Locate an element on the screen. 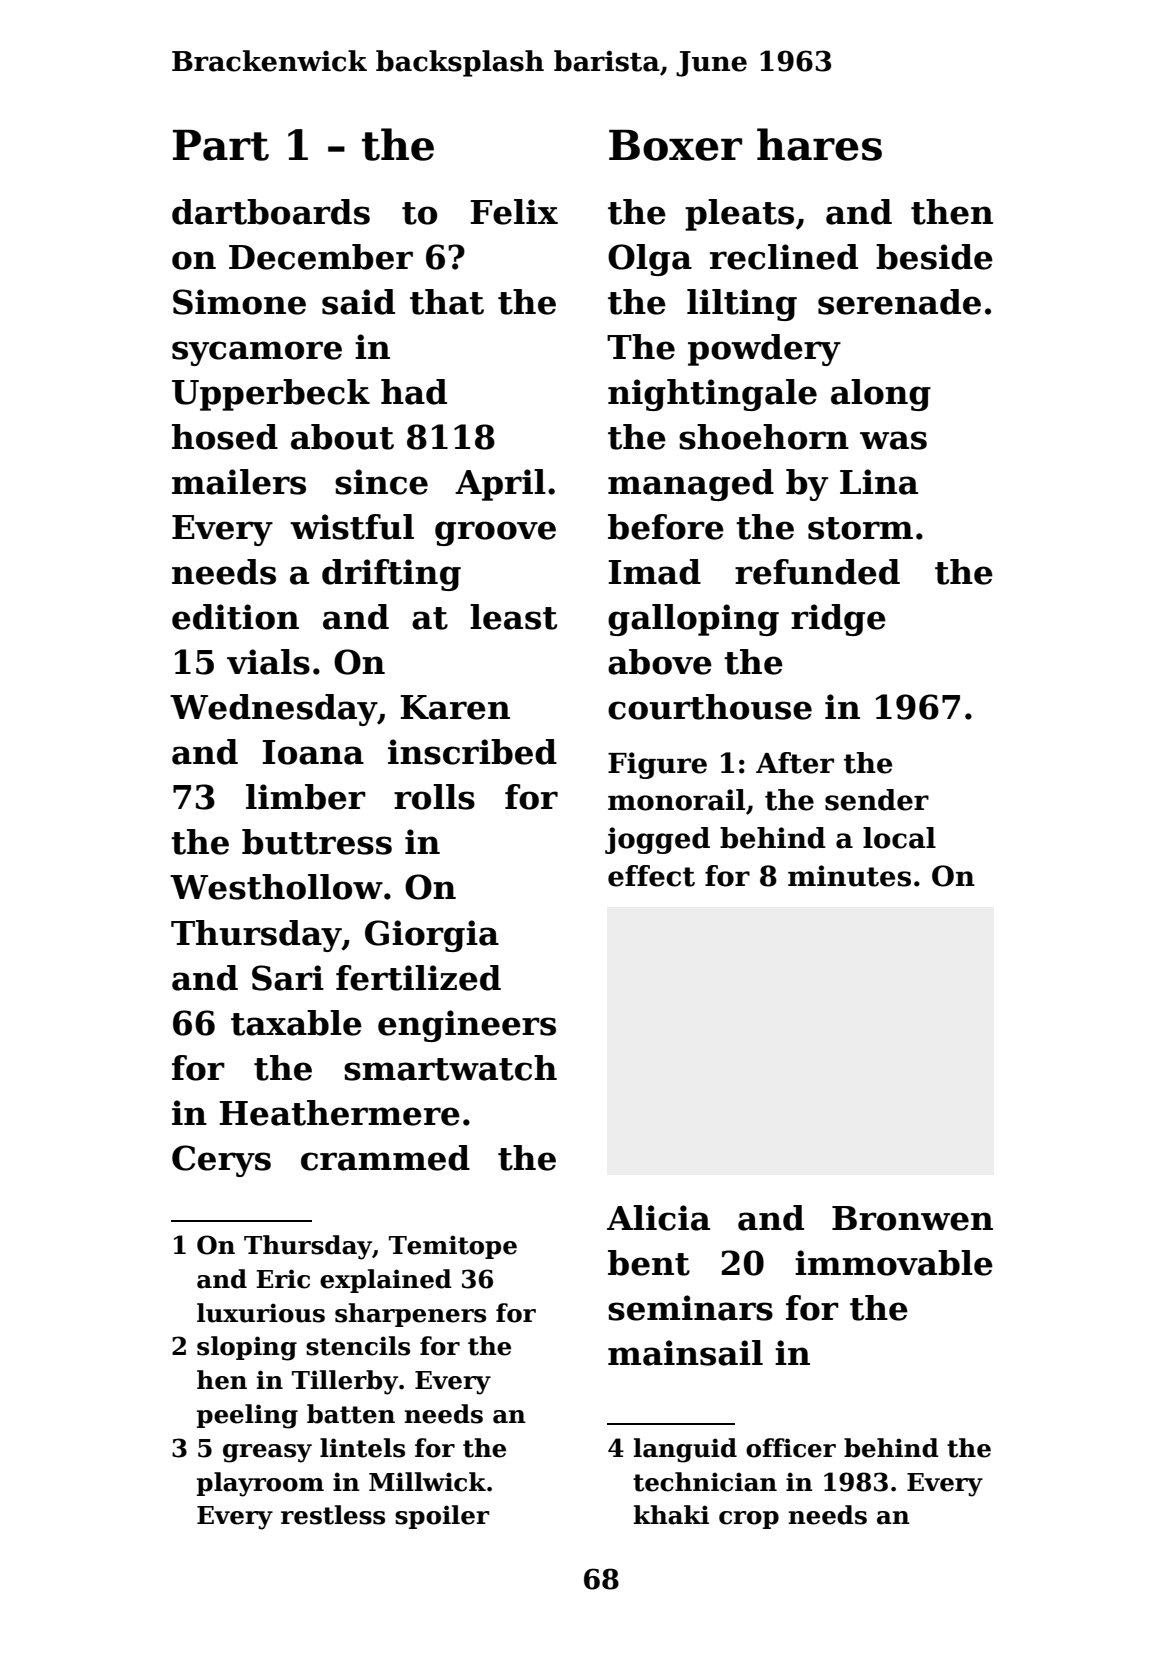 The width and height of the screenshot is (1165, 1654). crop is located at coordinates (749, 1520).
